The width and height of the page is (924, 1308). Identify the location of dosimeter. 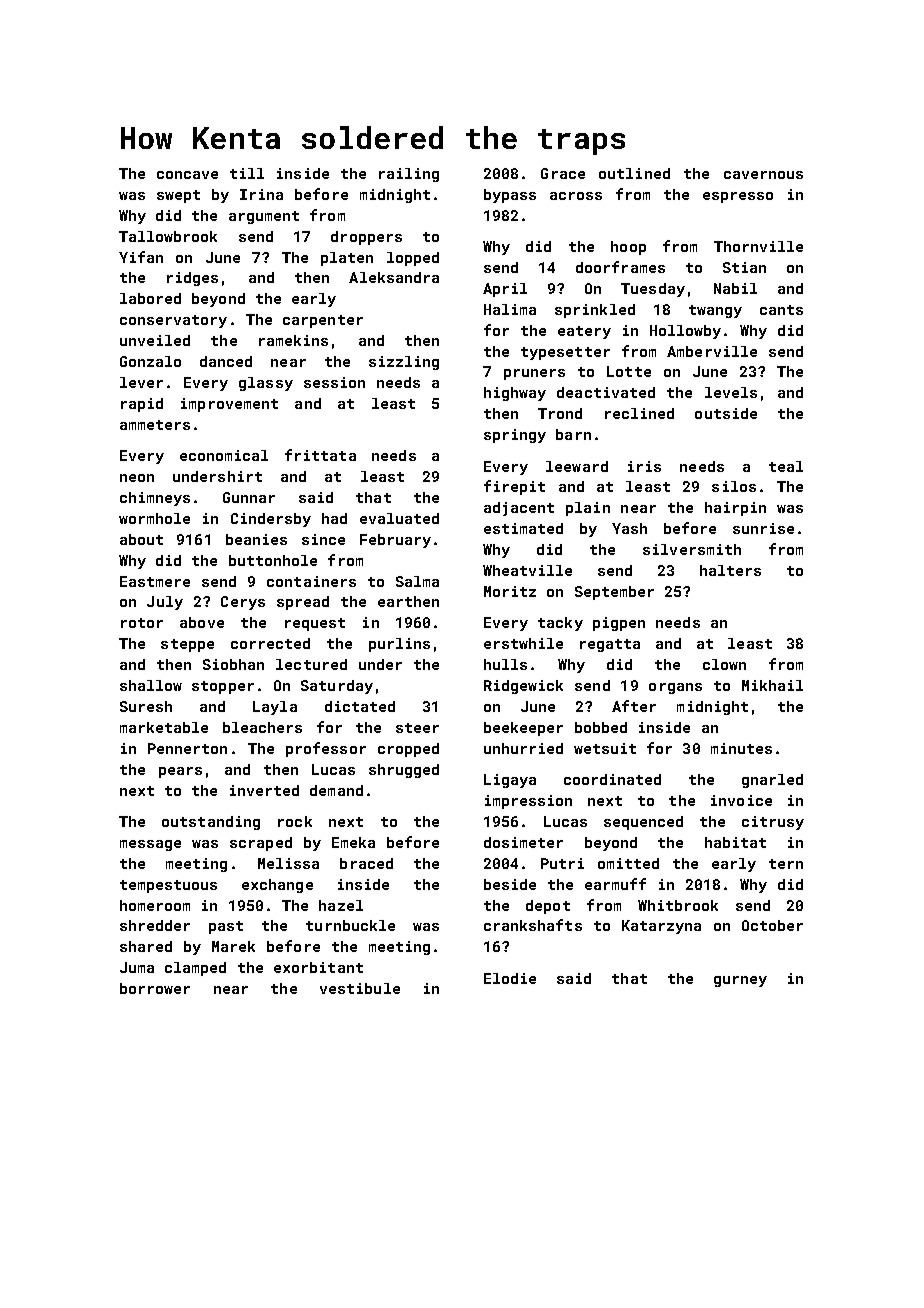
(523, 842).
